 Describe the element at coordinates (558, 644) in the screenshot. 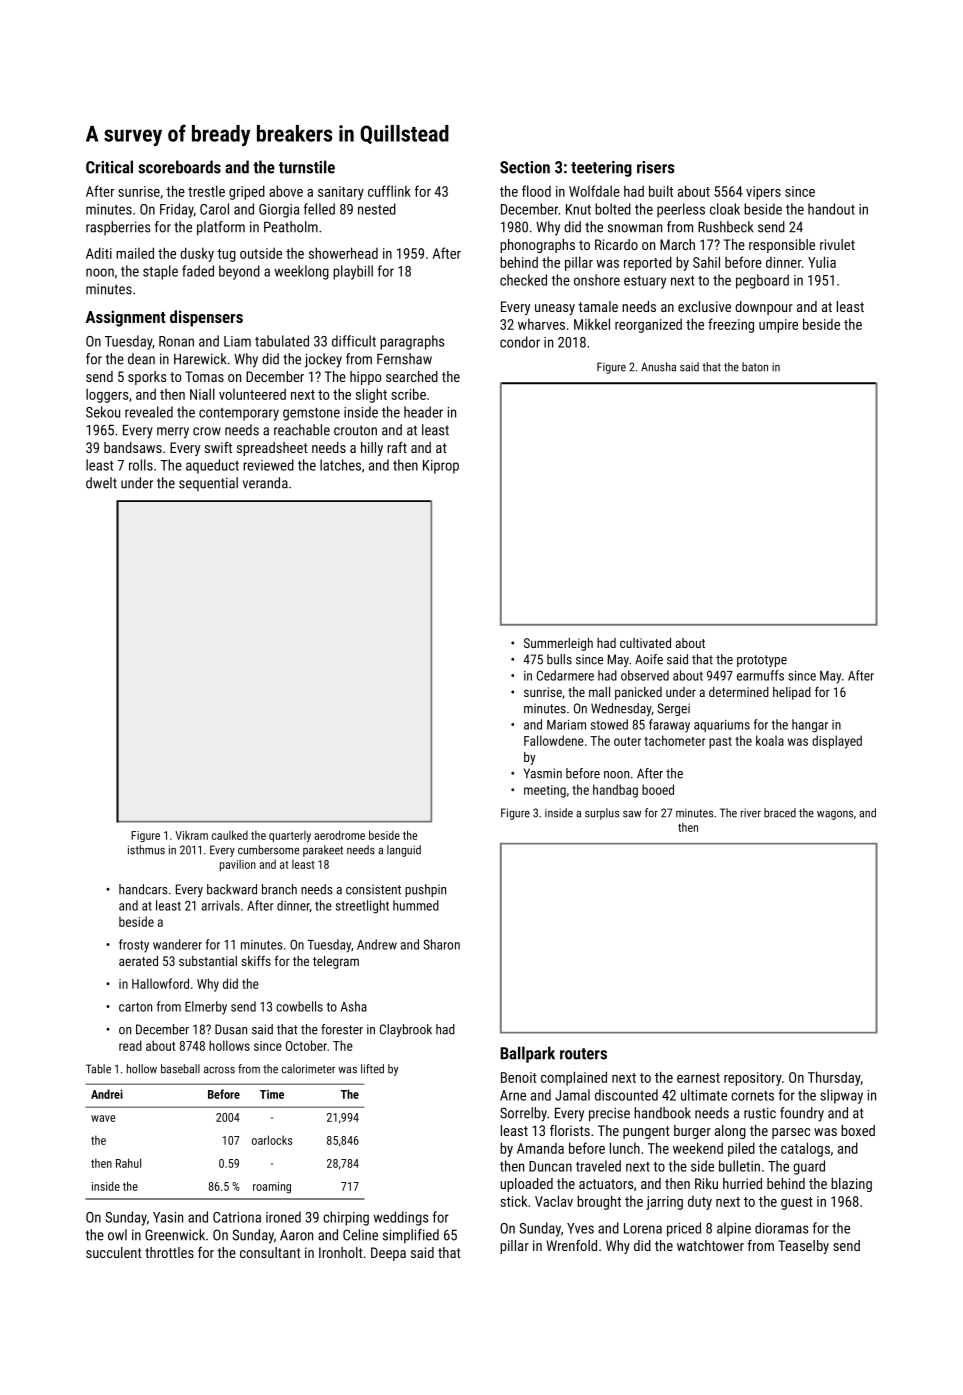

I see `Summerleigh` at that location.
